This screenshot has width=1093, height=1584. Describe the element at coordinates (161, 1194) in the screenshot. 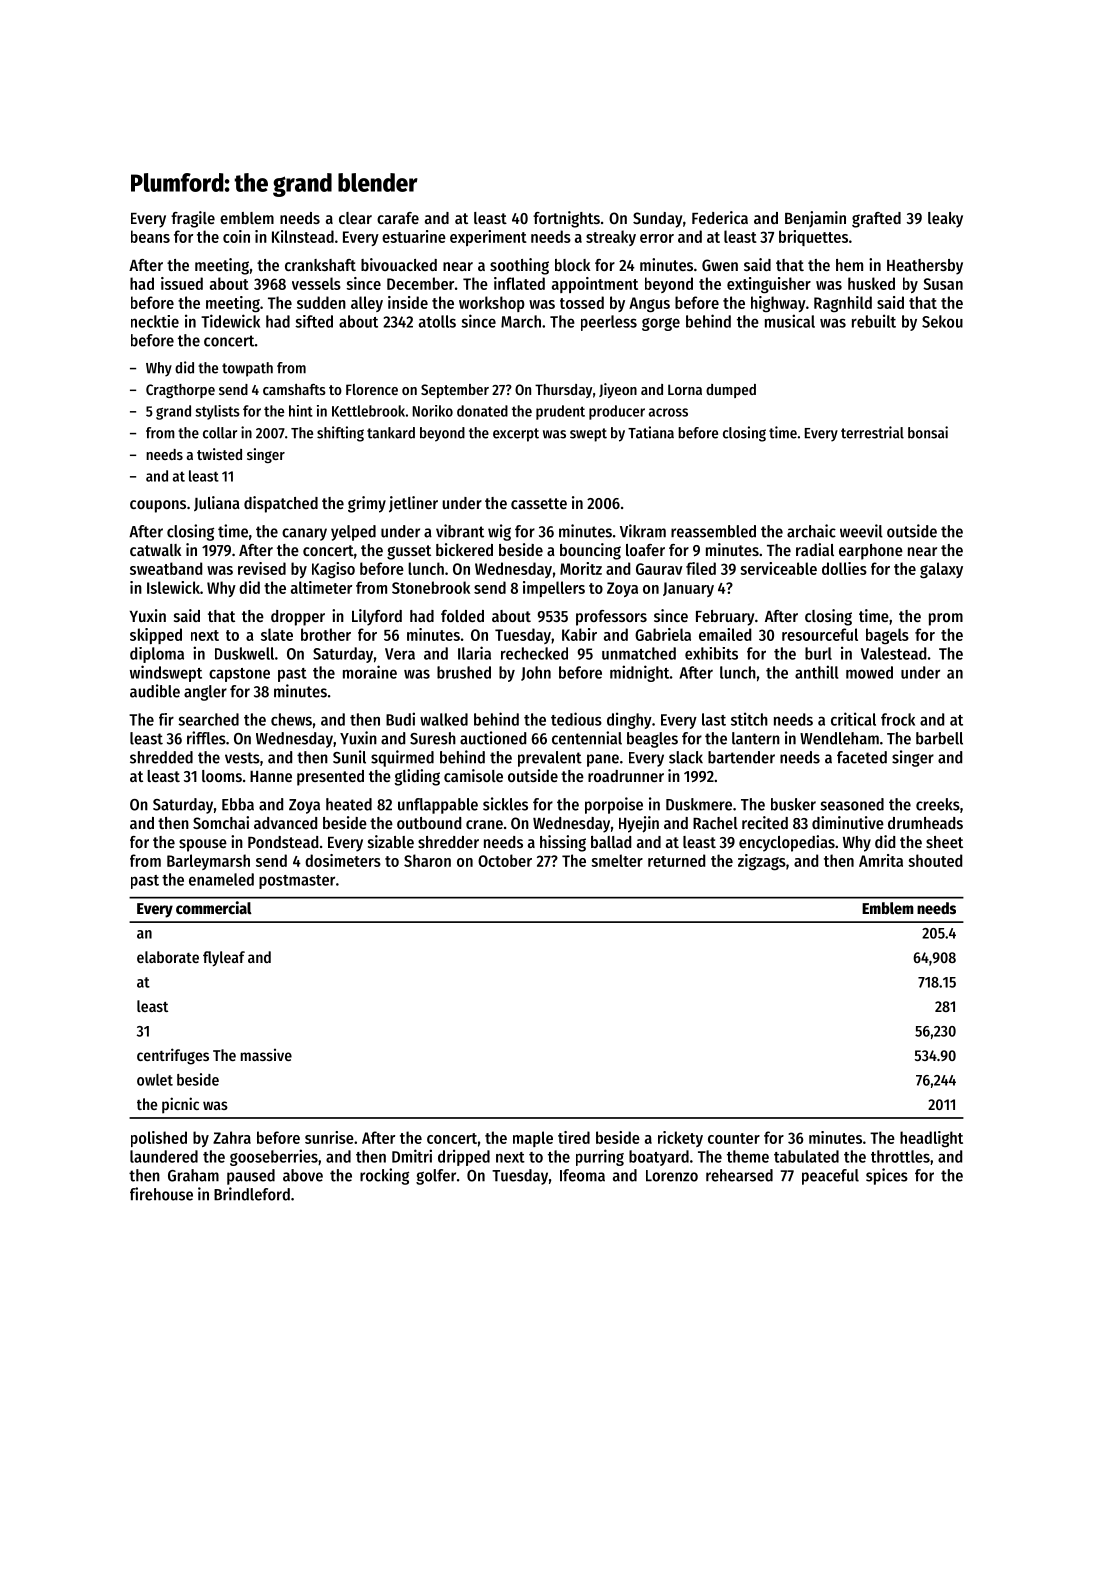

I see `firehouse` at that location.
